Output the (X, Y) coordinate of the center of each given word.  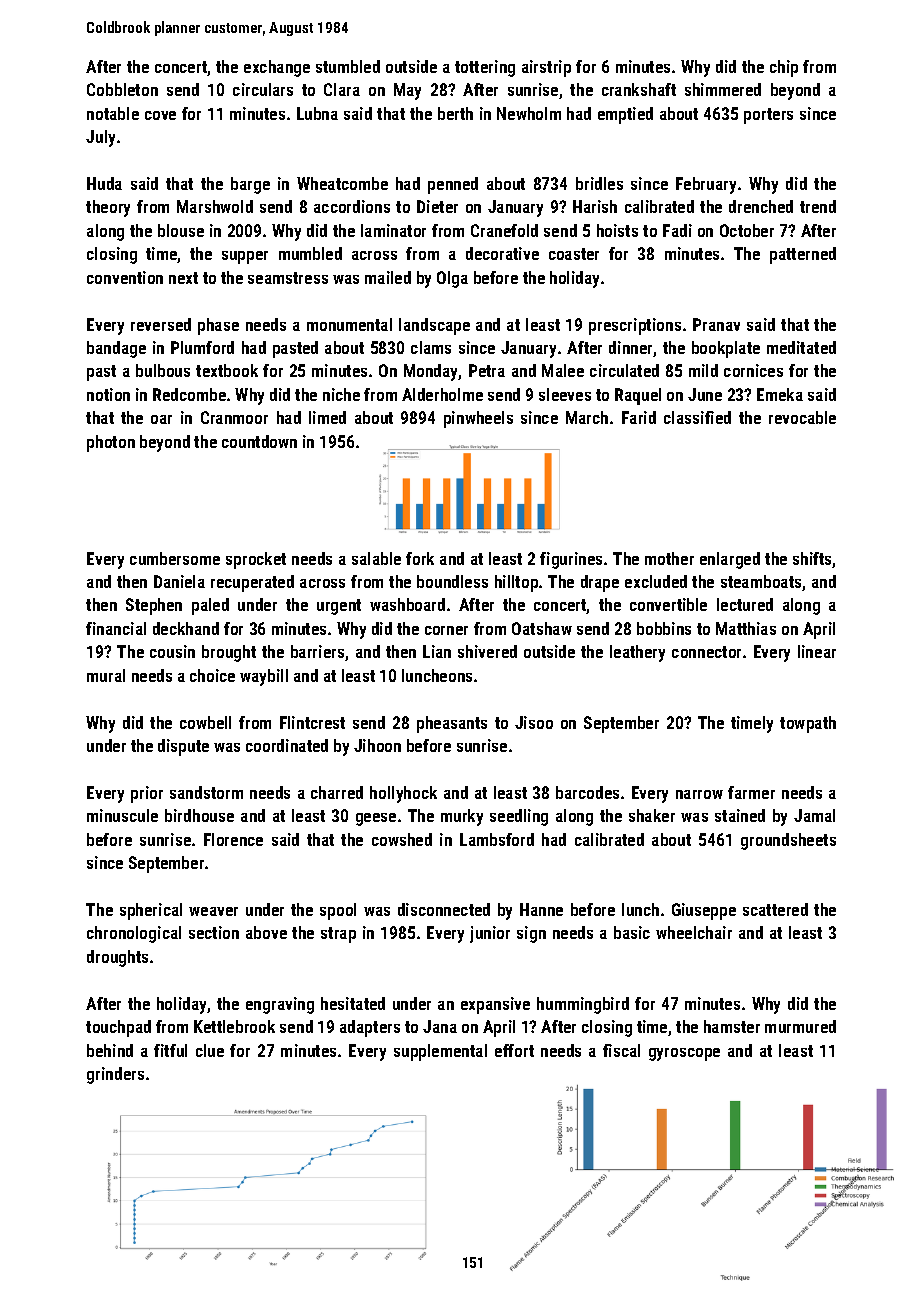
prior (147, 794)
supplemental (440, 1052)
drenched (761, 206)
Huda (104, 183)
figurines (571, 560)
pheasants (452, 724)
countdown (259, 441)
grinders (115, 1075)
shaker (652, 815)
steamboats (761, 581)
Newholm (529, 113)
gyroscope (684, 1054)
